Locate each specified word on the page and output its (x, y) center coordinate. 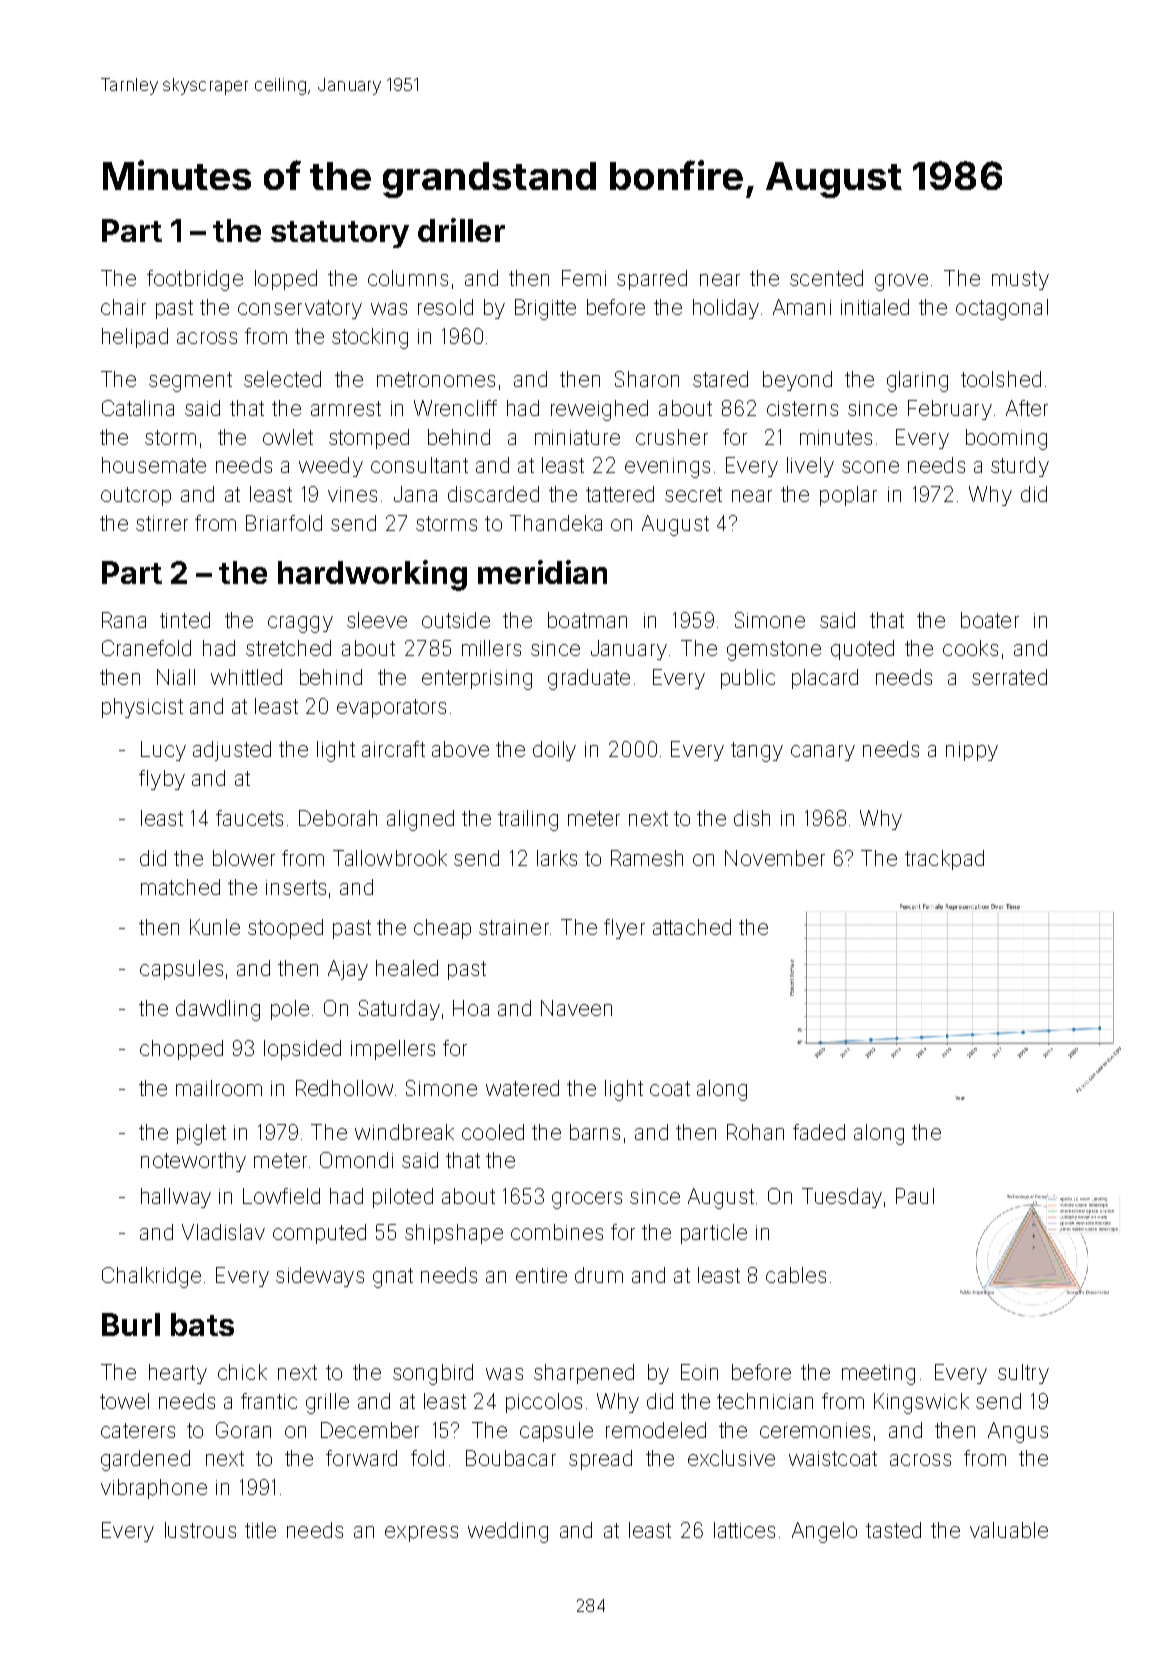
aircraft (393, 749)
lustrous (200, 1530)
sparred (652, 280)
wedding (508, 1532)
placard (825, 679)
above (460, 749)
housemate (154, 465)
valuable (1009, 1530)
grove (901, 282)
